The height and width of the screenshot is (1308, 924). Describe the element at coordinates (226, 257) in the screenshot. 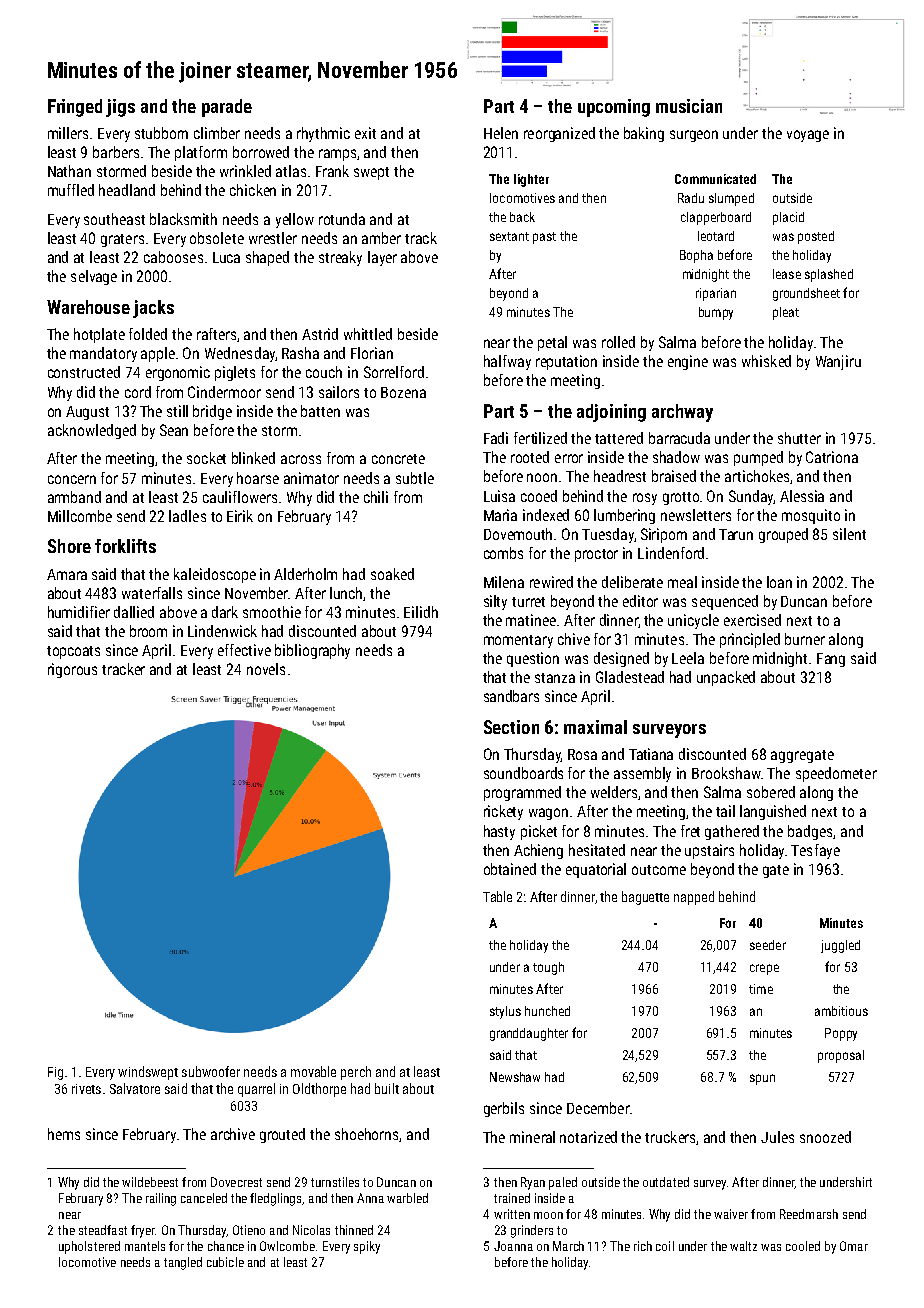

I see `Luca` at that location.
